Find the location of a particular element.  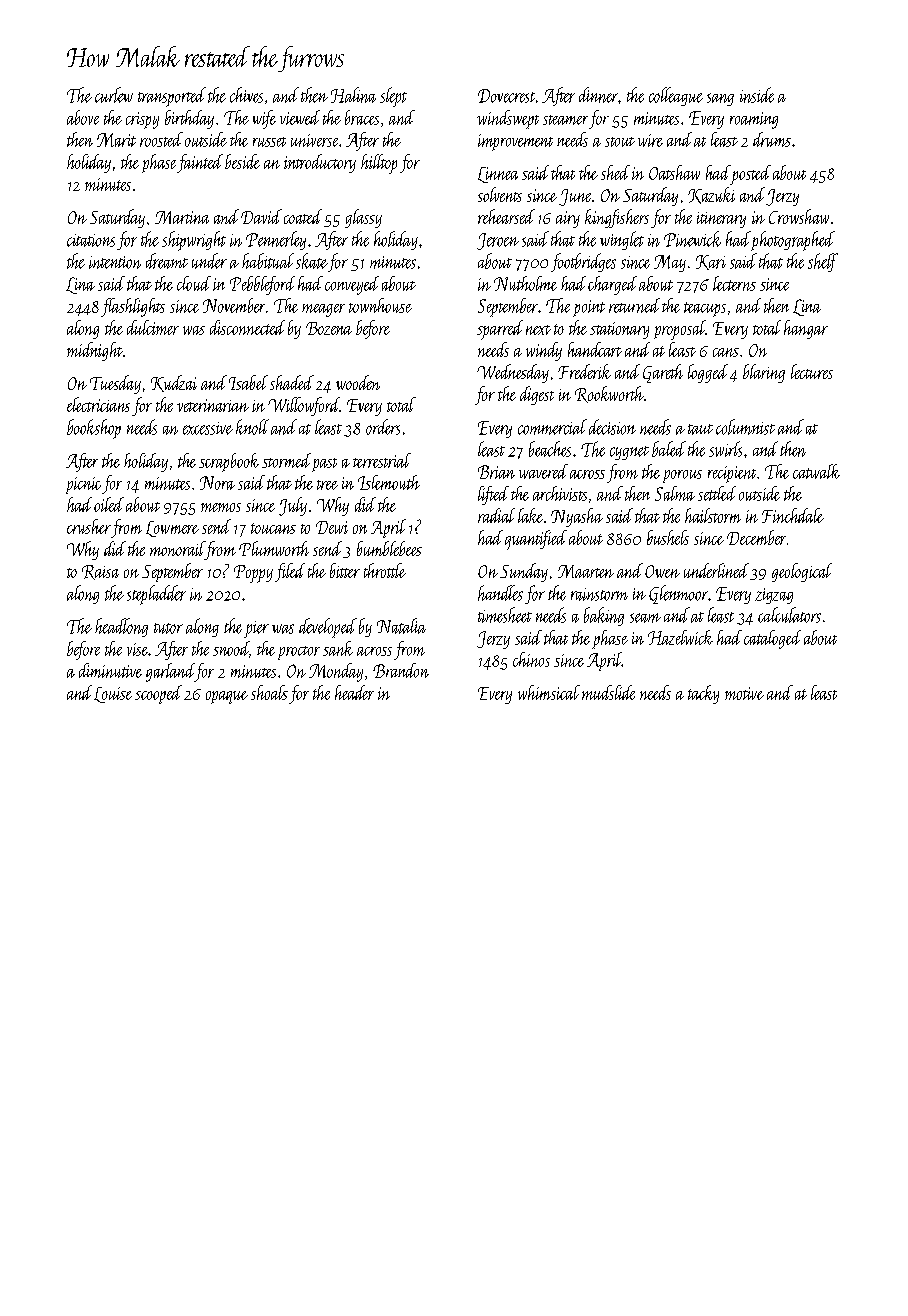

Louise is located at coordinates (113, 695).
